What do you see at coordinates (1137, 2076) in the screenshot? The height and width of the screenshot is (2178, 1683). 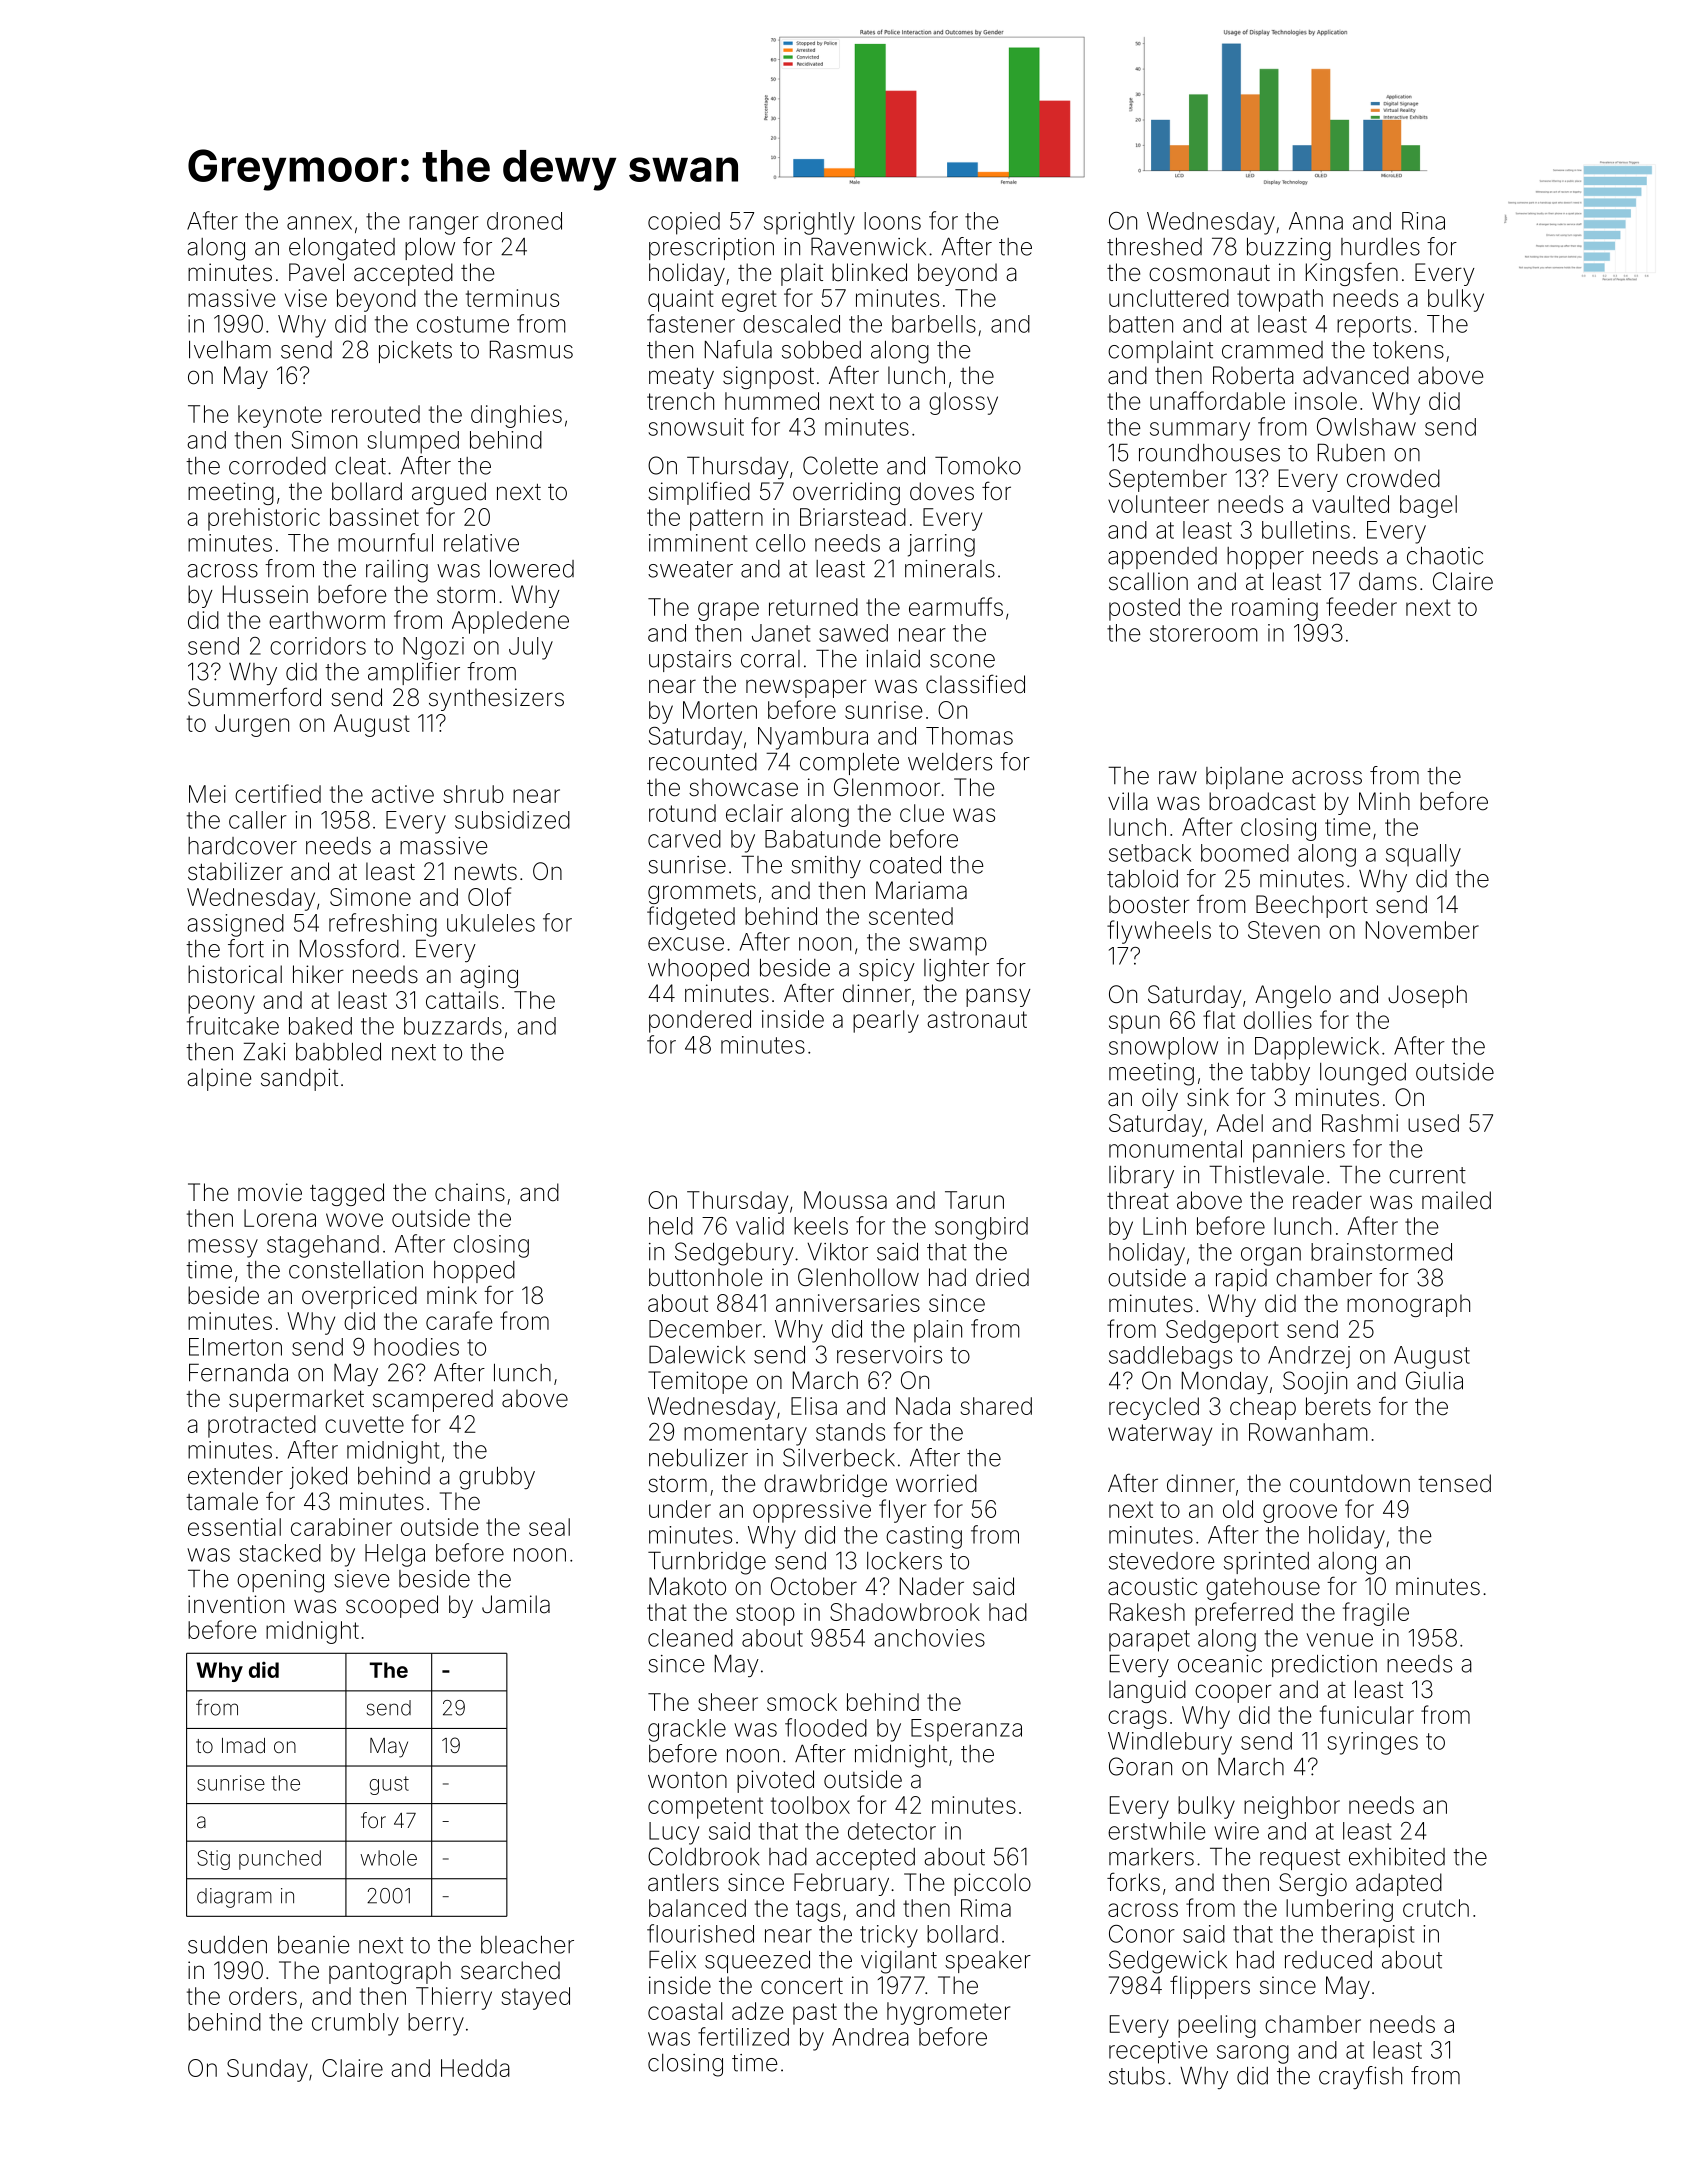 I see `stubs` at bounding box center [1137, 2076].
